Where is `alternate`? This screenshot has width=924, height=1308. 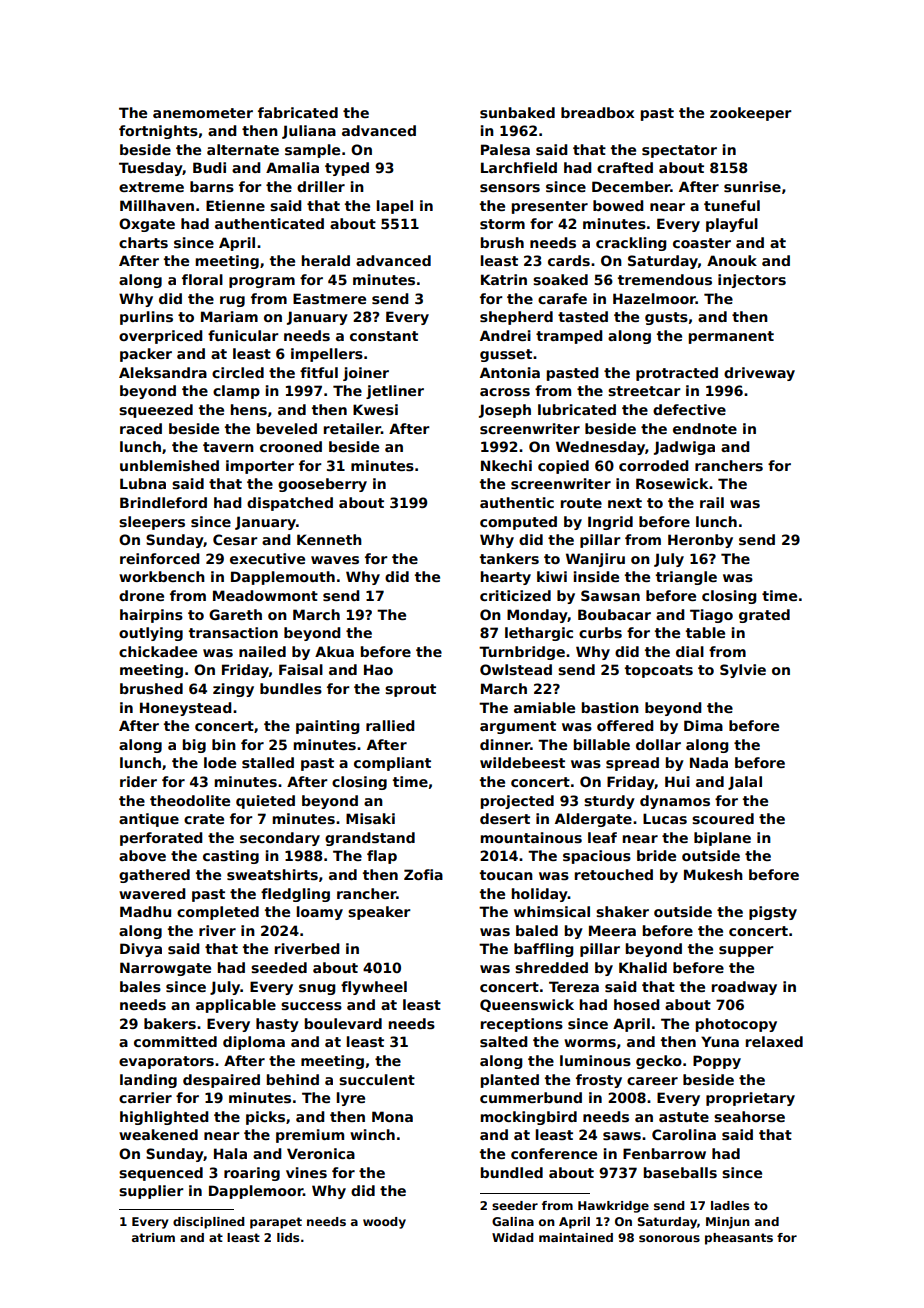
alternate is located at coordinates (243, 149).
